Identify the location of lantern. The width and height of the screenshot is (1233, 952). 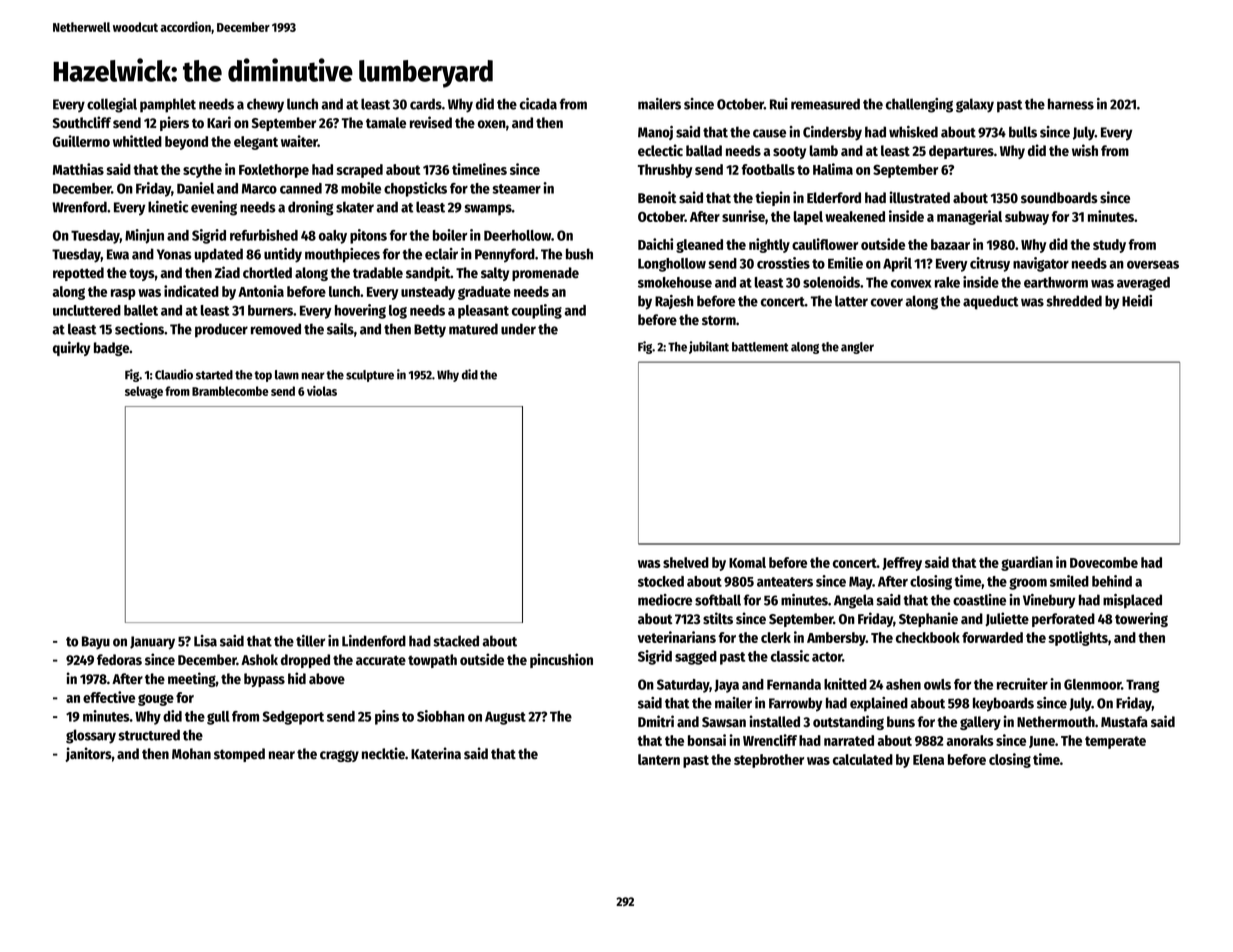
(659, 759).
